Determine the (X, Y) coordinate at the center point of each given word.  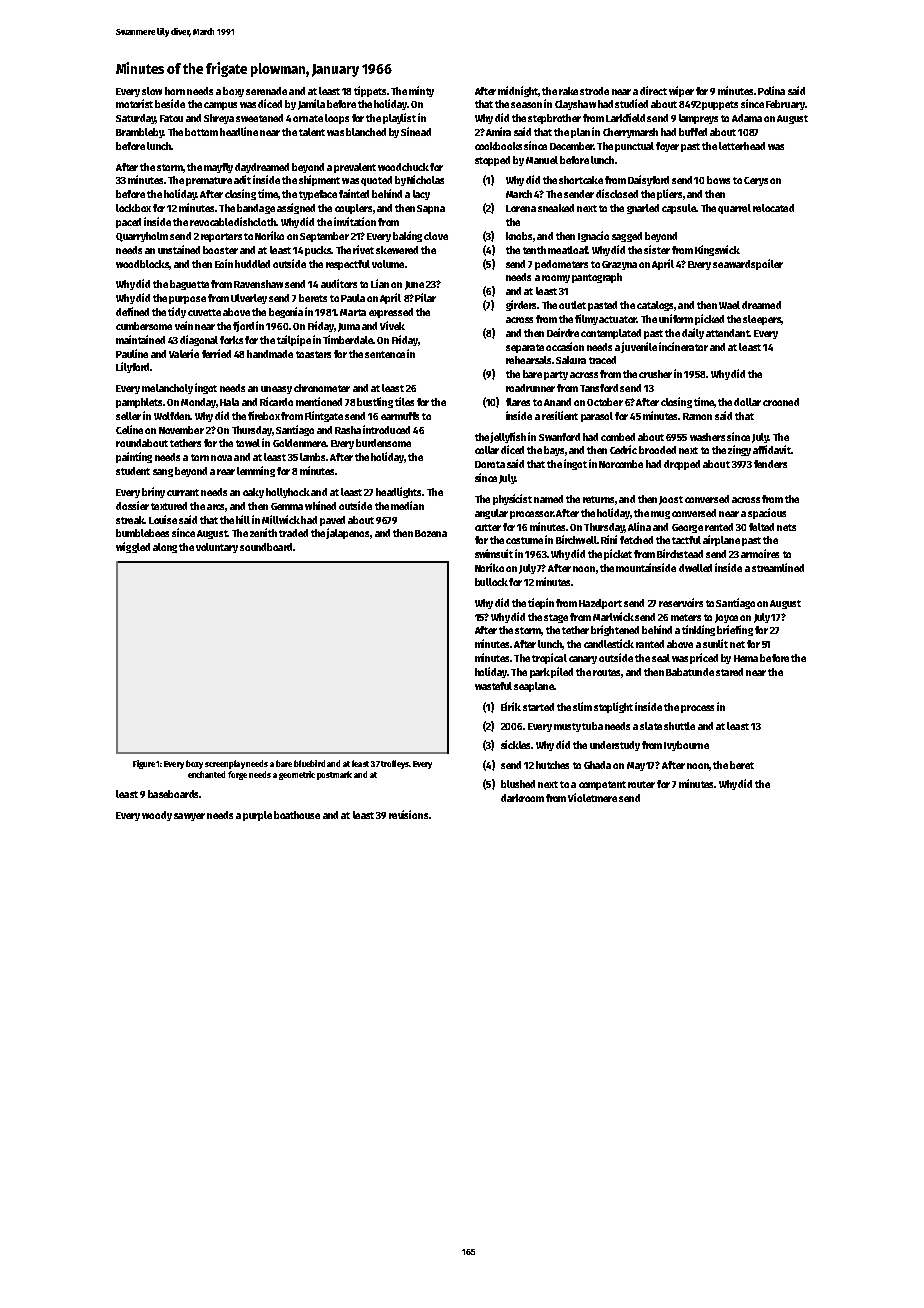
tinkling (700, 630)
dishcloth (255, 221)
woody (157, 816)
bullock (491, 582)
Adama (747, 118)
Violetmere (592, 797)
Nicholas (425, 179)
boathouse (297, 815)
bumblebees (142, 533)
